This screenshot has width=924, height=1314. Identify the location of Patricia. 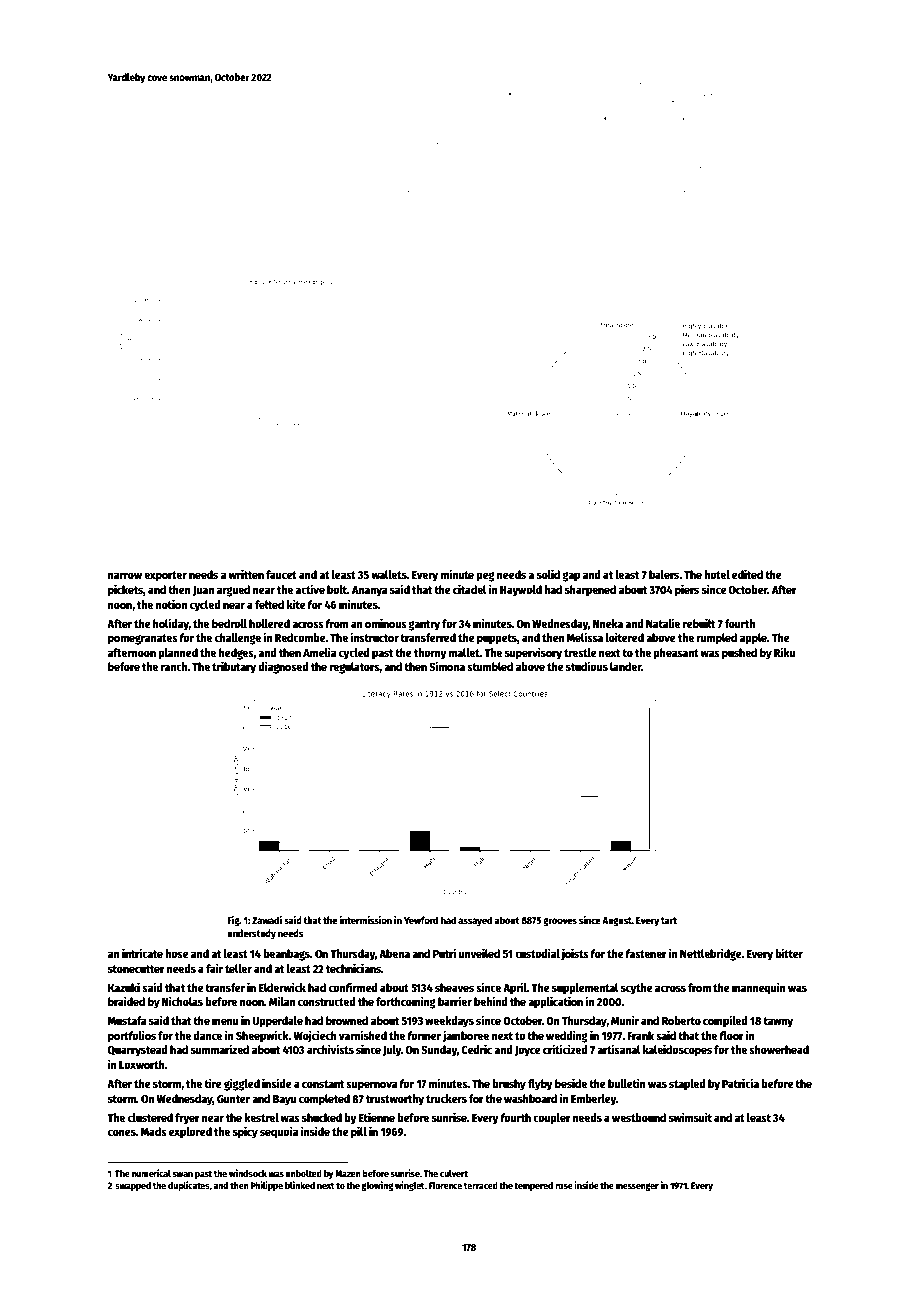
(740, 1083).
